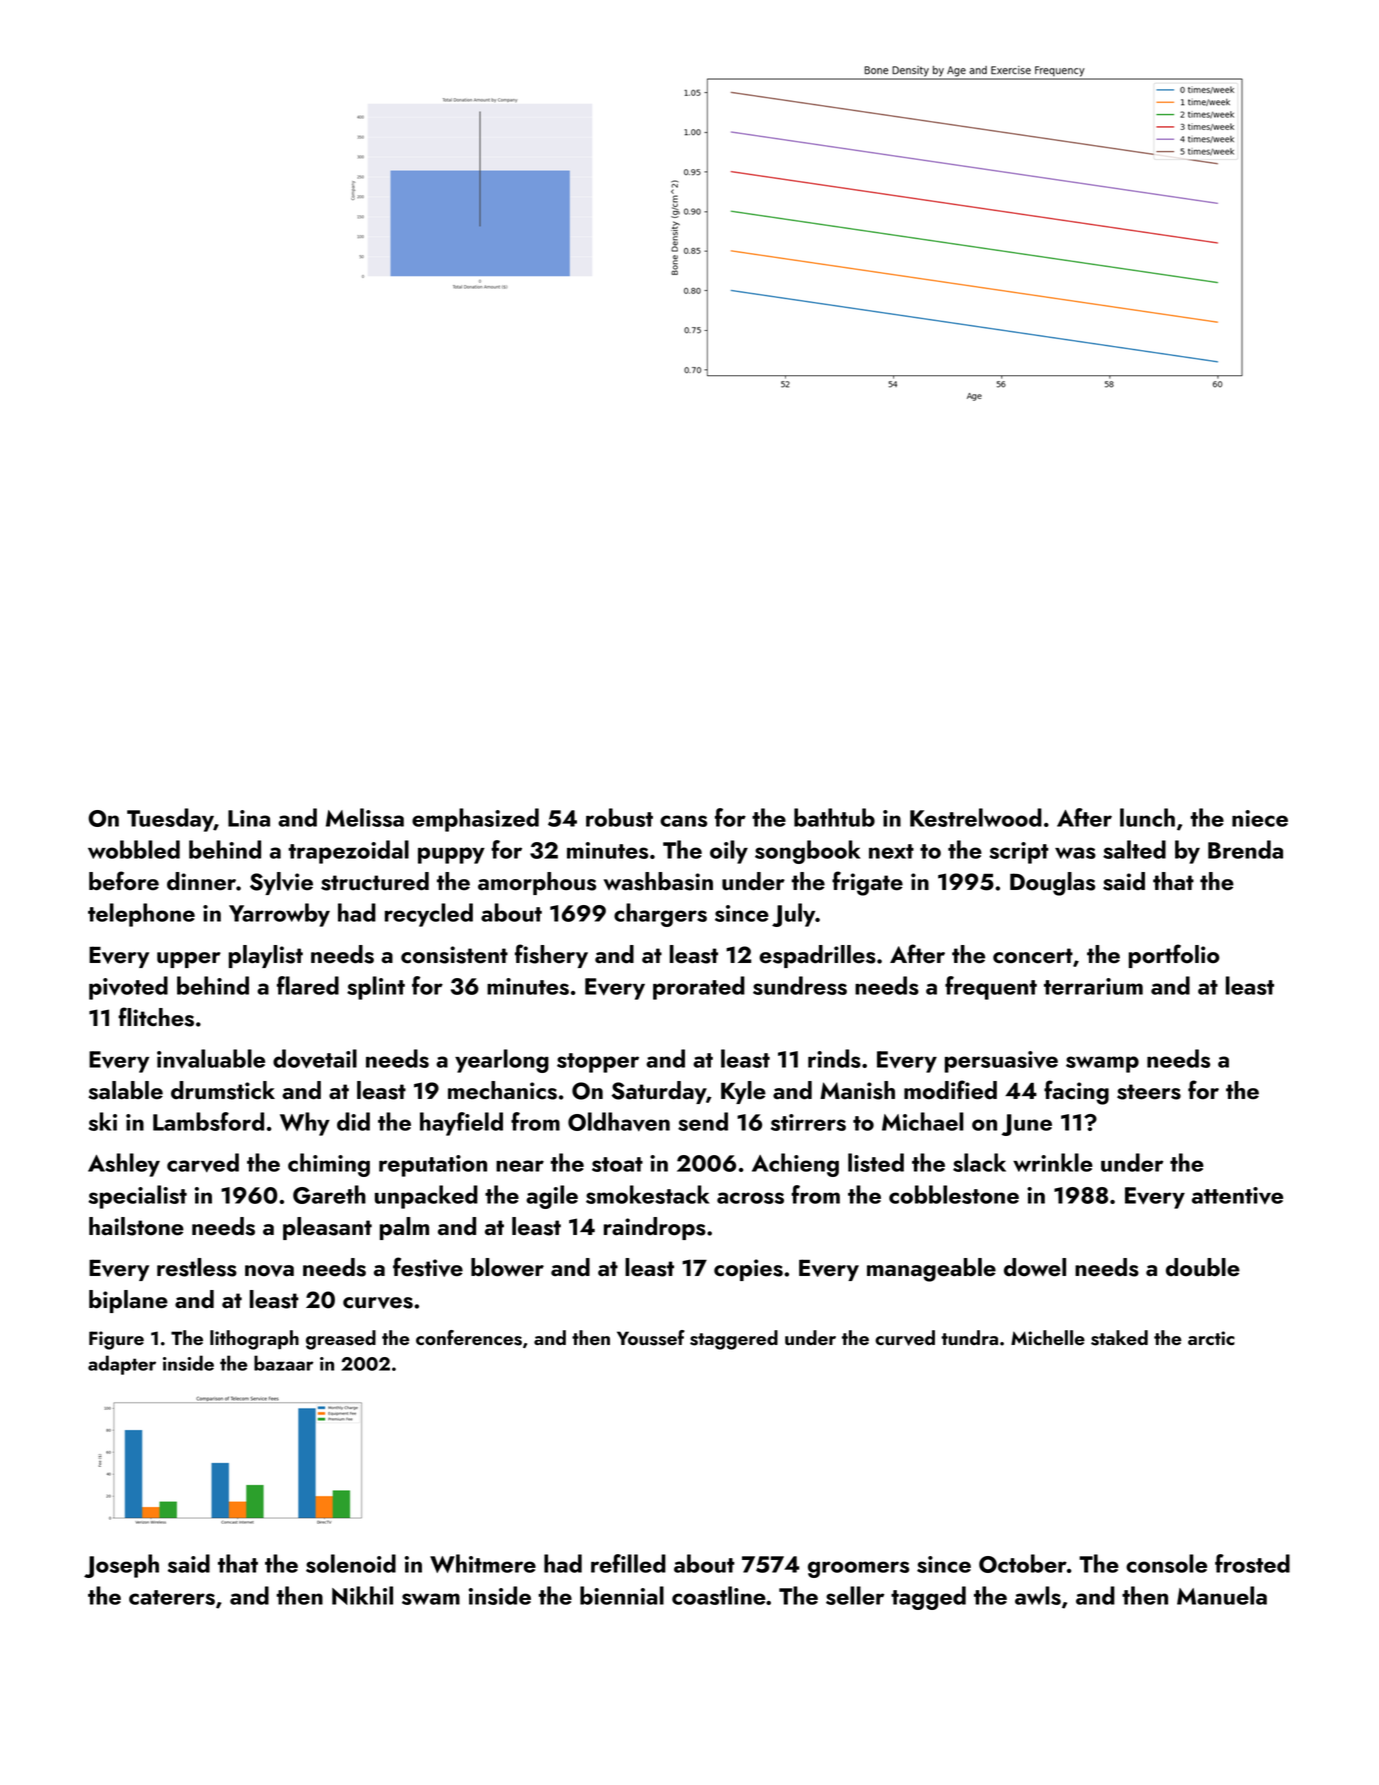 The height and width of the screenshot is (1785, 1379). Describe the element at coordinates (598, 1063) in the screenshot. I see `stopper` at that location.
